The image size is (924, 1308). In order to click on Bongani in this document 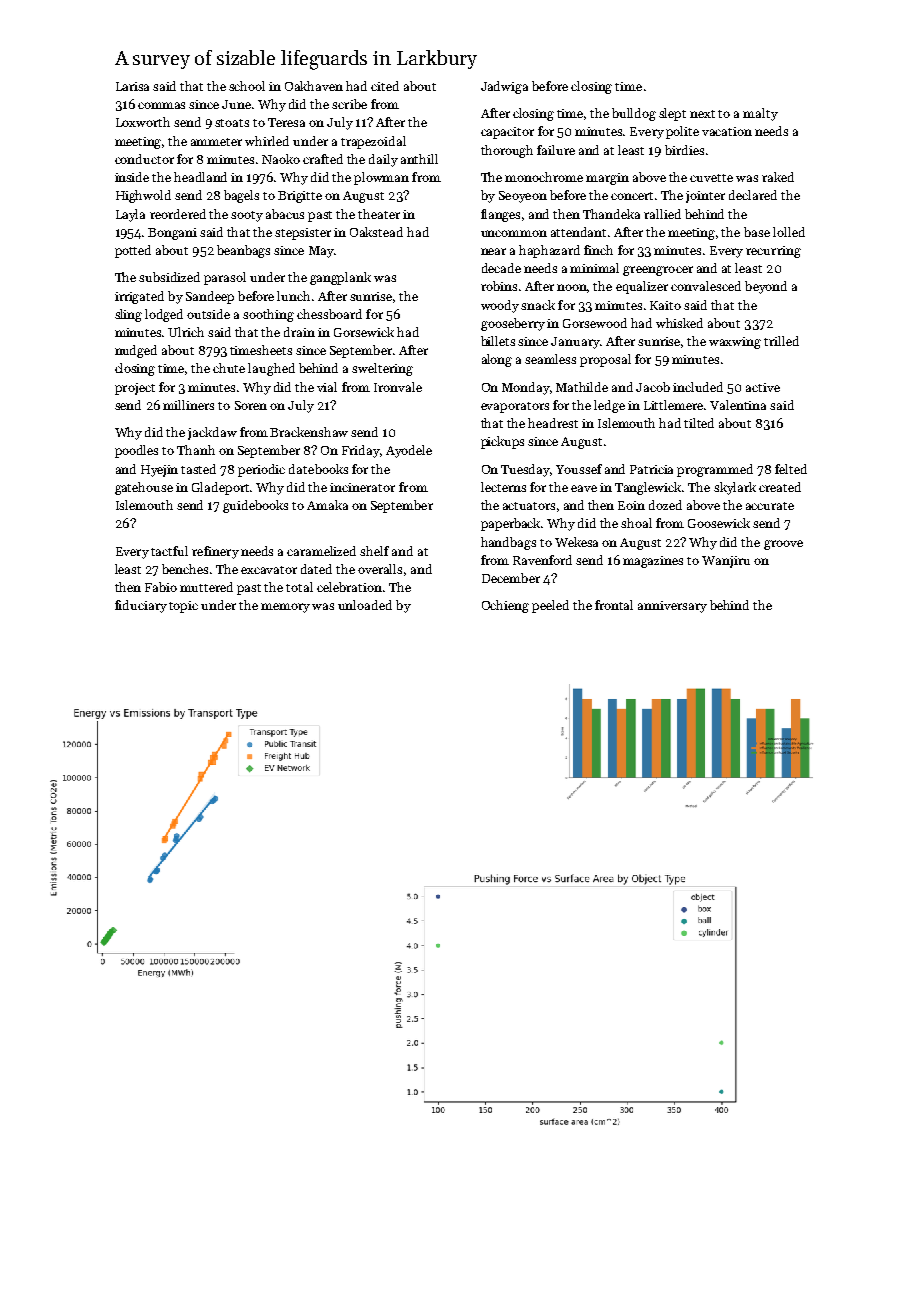, I will do `click(172, 234)`.
